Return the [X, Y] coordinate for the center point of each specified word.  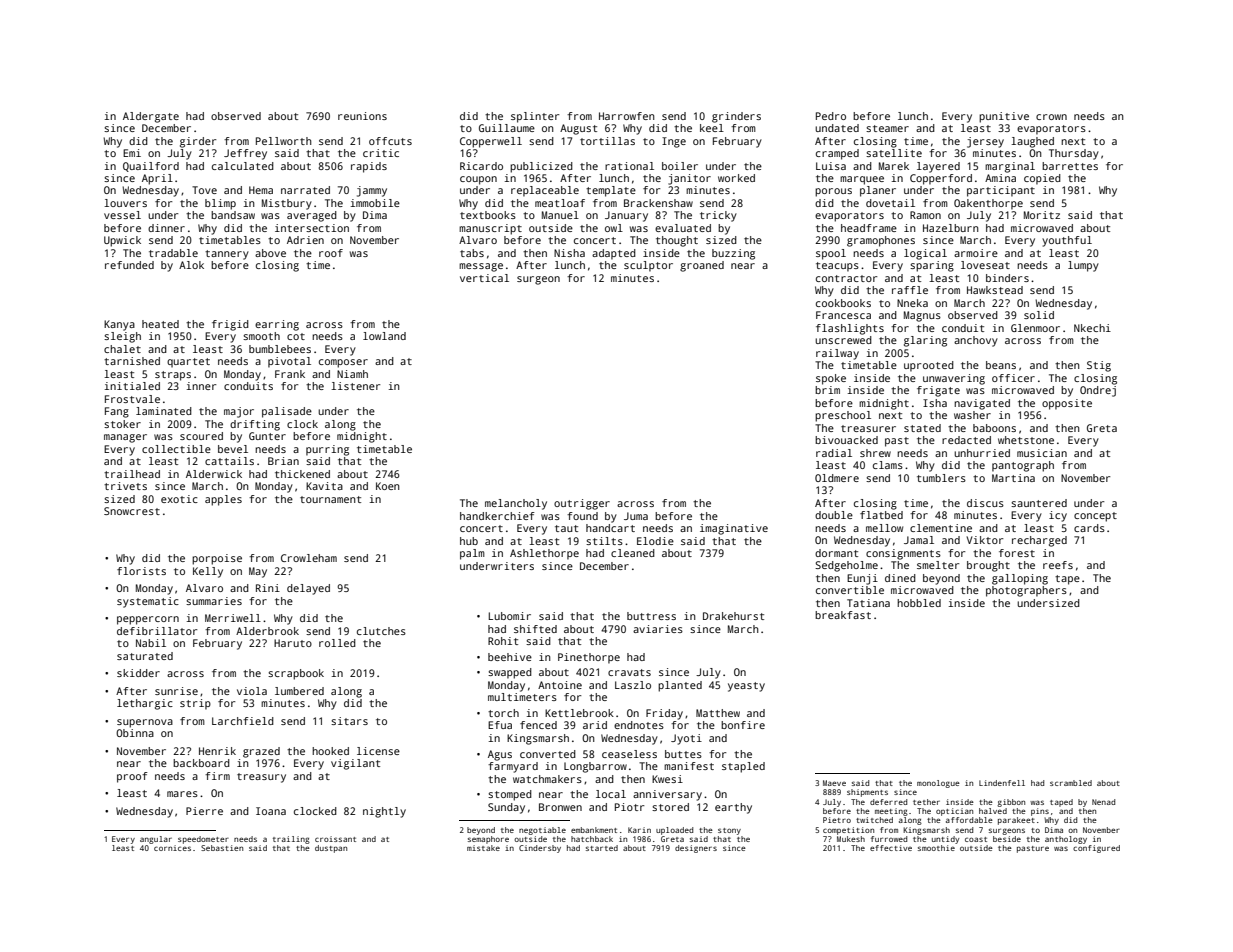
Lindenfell [1002, 783]
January [626, 216]
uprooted [929, 366]
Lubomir [510, 616]
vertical [484, 278]
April [157, 179]
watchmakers [547, 779]
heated [160, 324]
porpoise [217, 559]
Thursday [1074, 154]
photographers [1026, 591]
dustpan [331, 849]
